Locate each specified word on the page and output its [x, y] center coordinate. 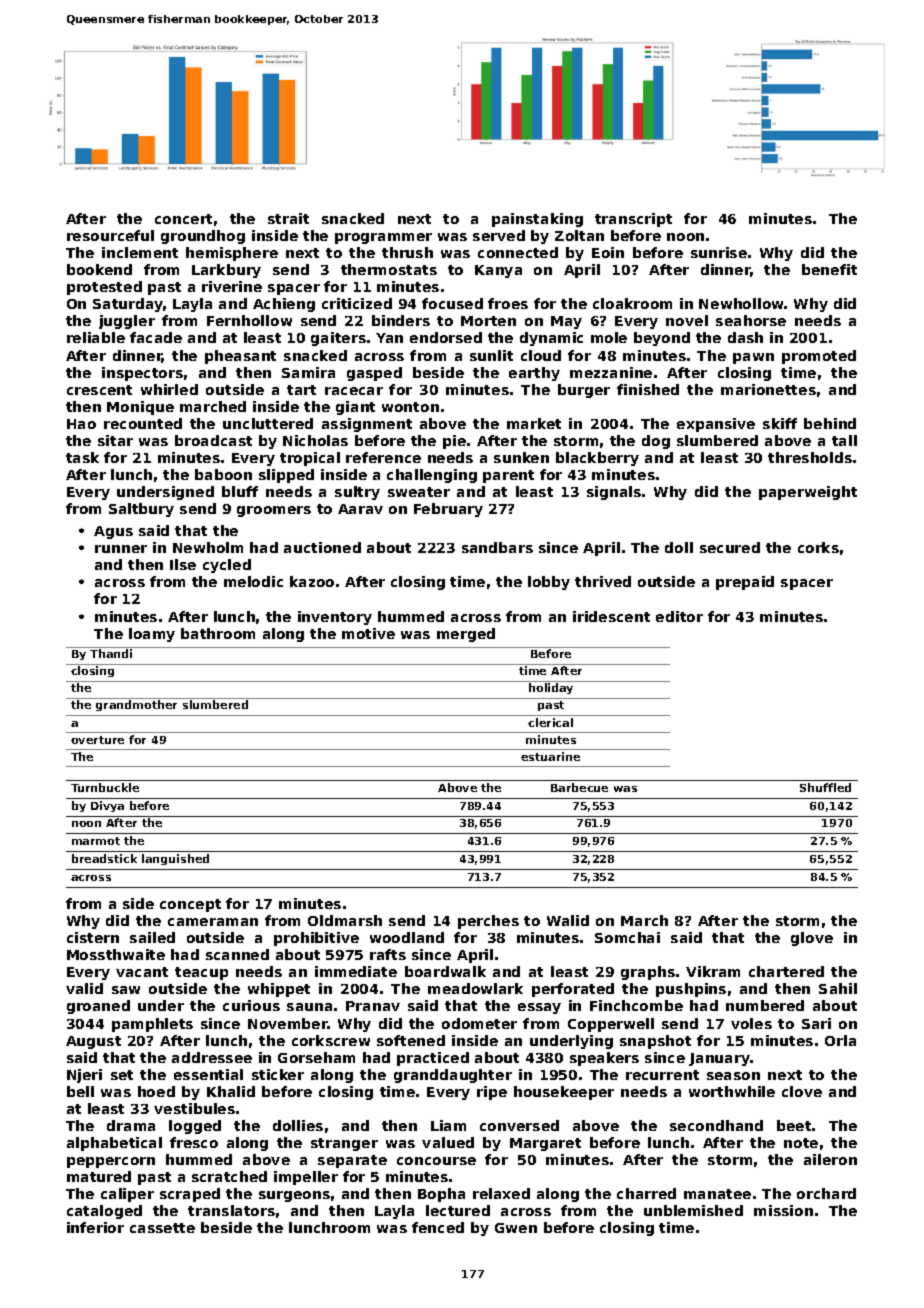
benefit [829, 269]
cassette [162, 1228]
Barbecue [579, 787]
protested [104, 288]
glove [812, 939]
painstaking [537, 220]
